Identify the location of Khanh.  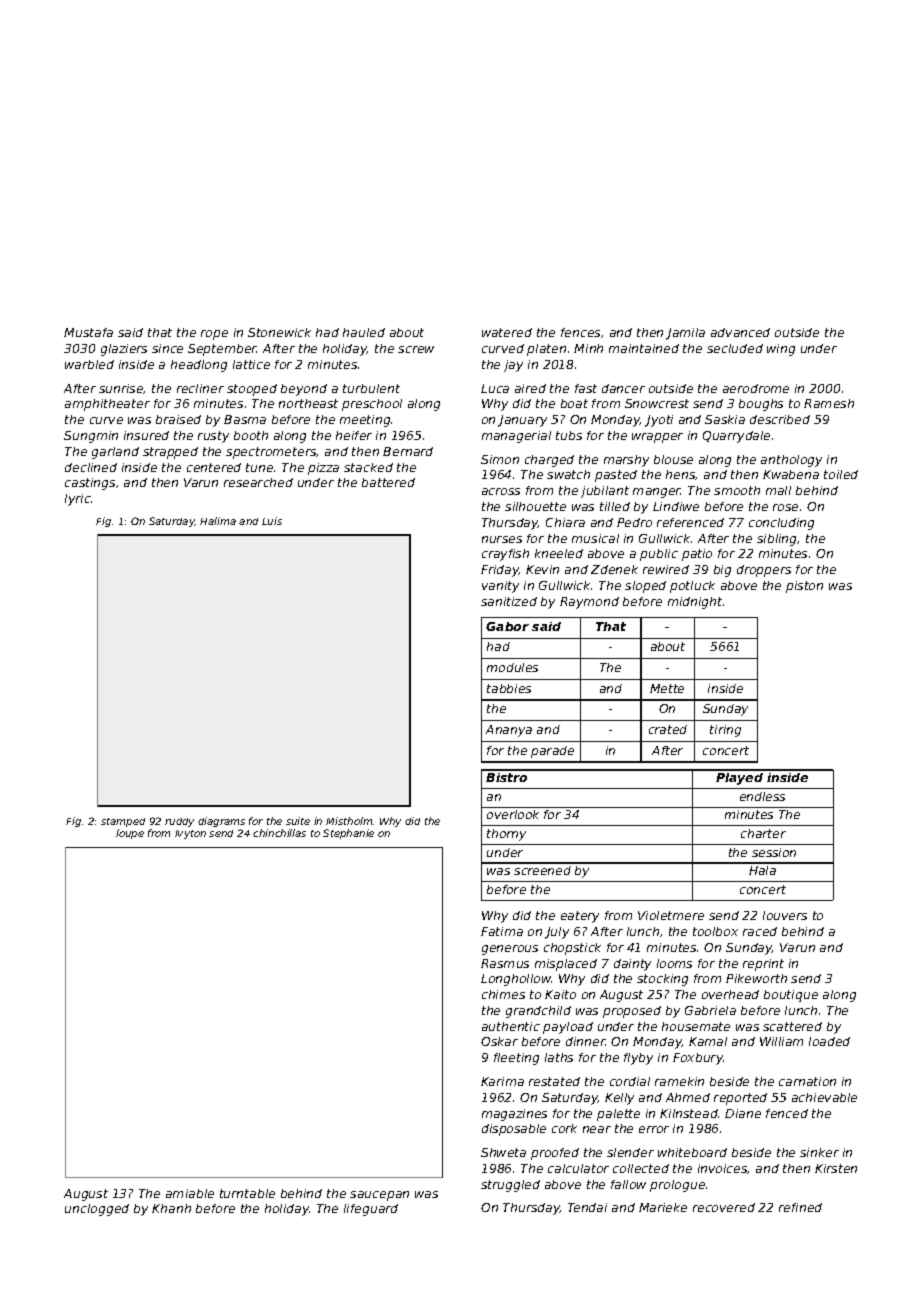
(171, 1208).
